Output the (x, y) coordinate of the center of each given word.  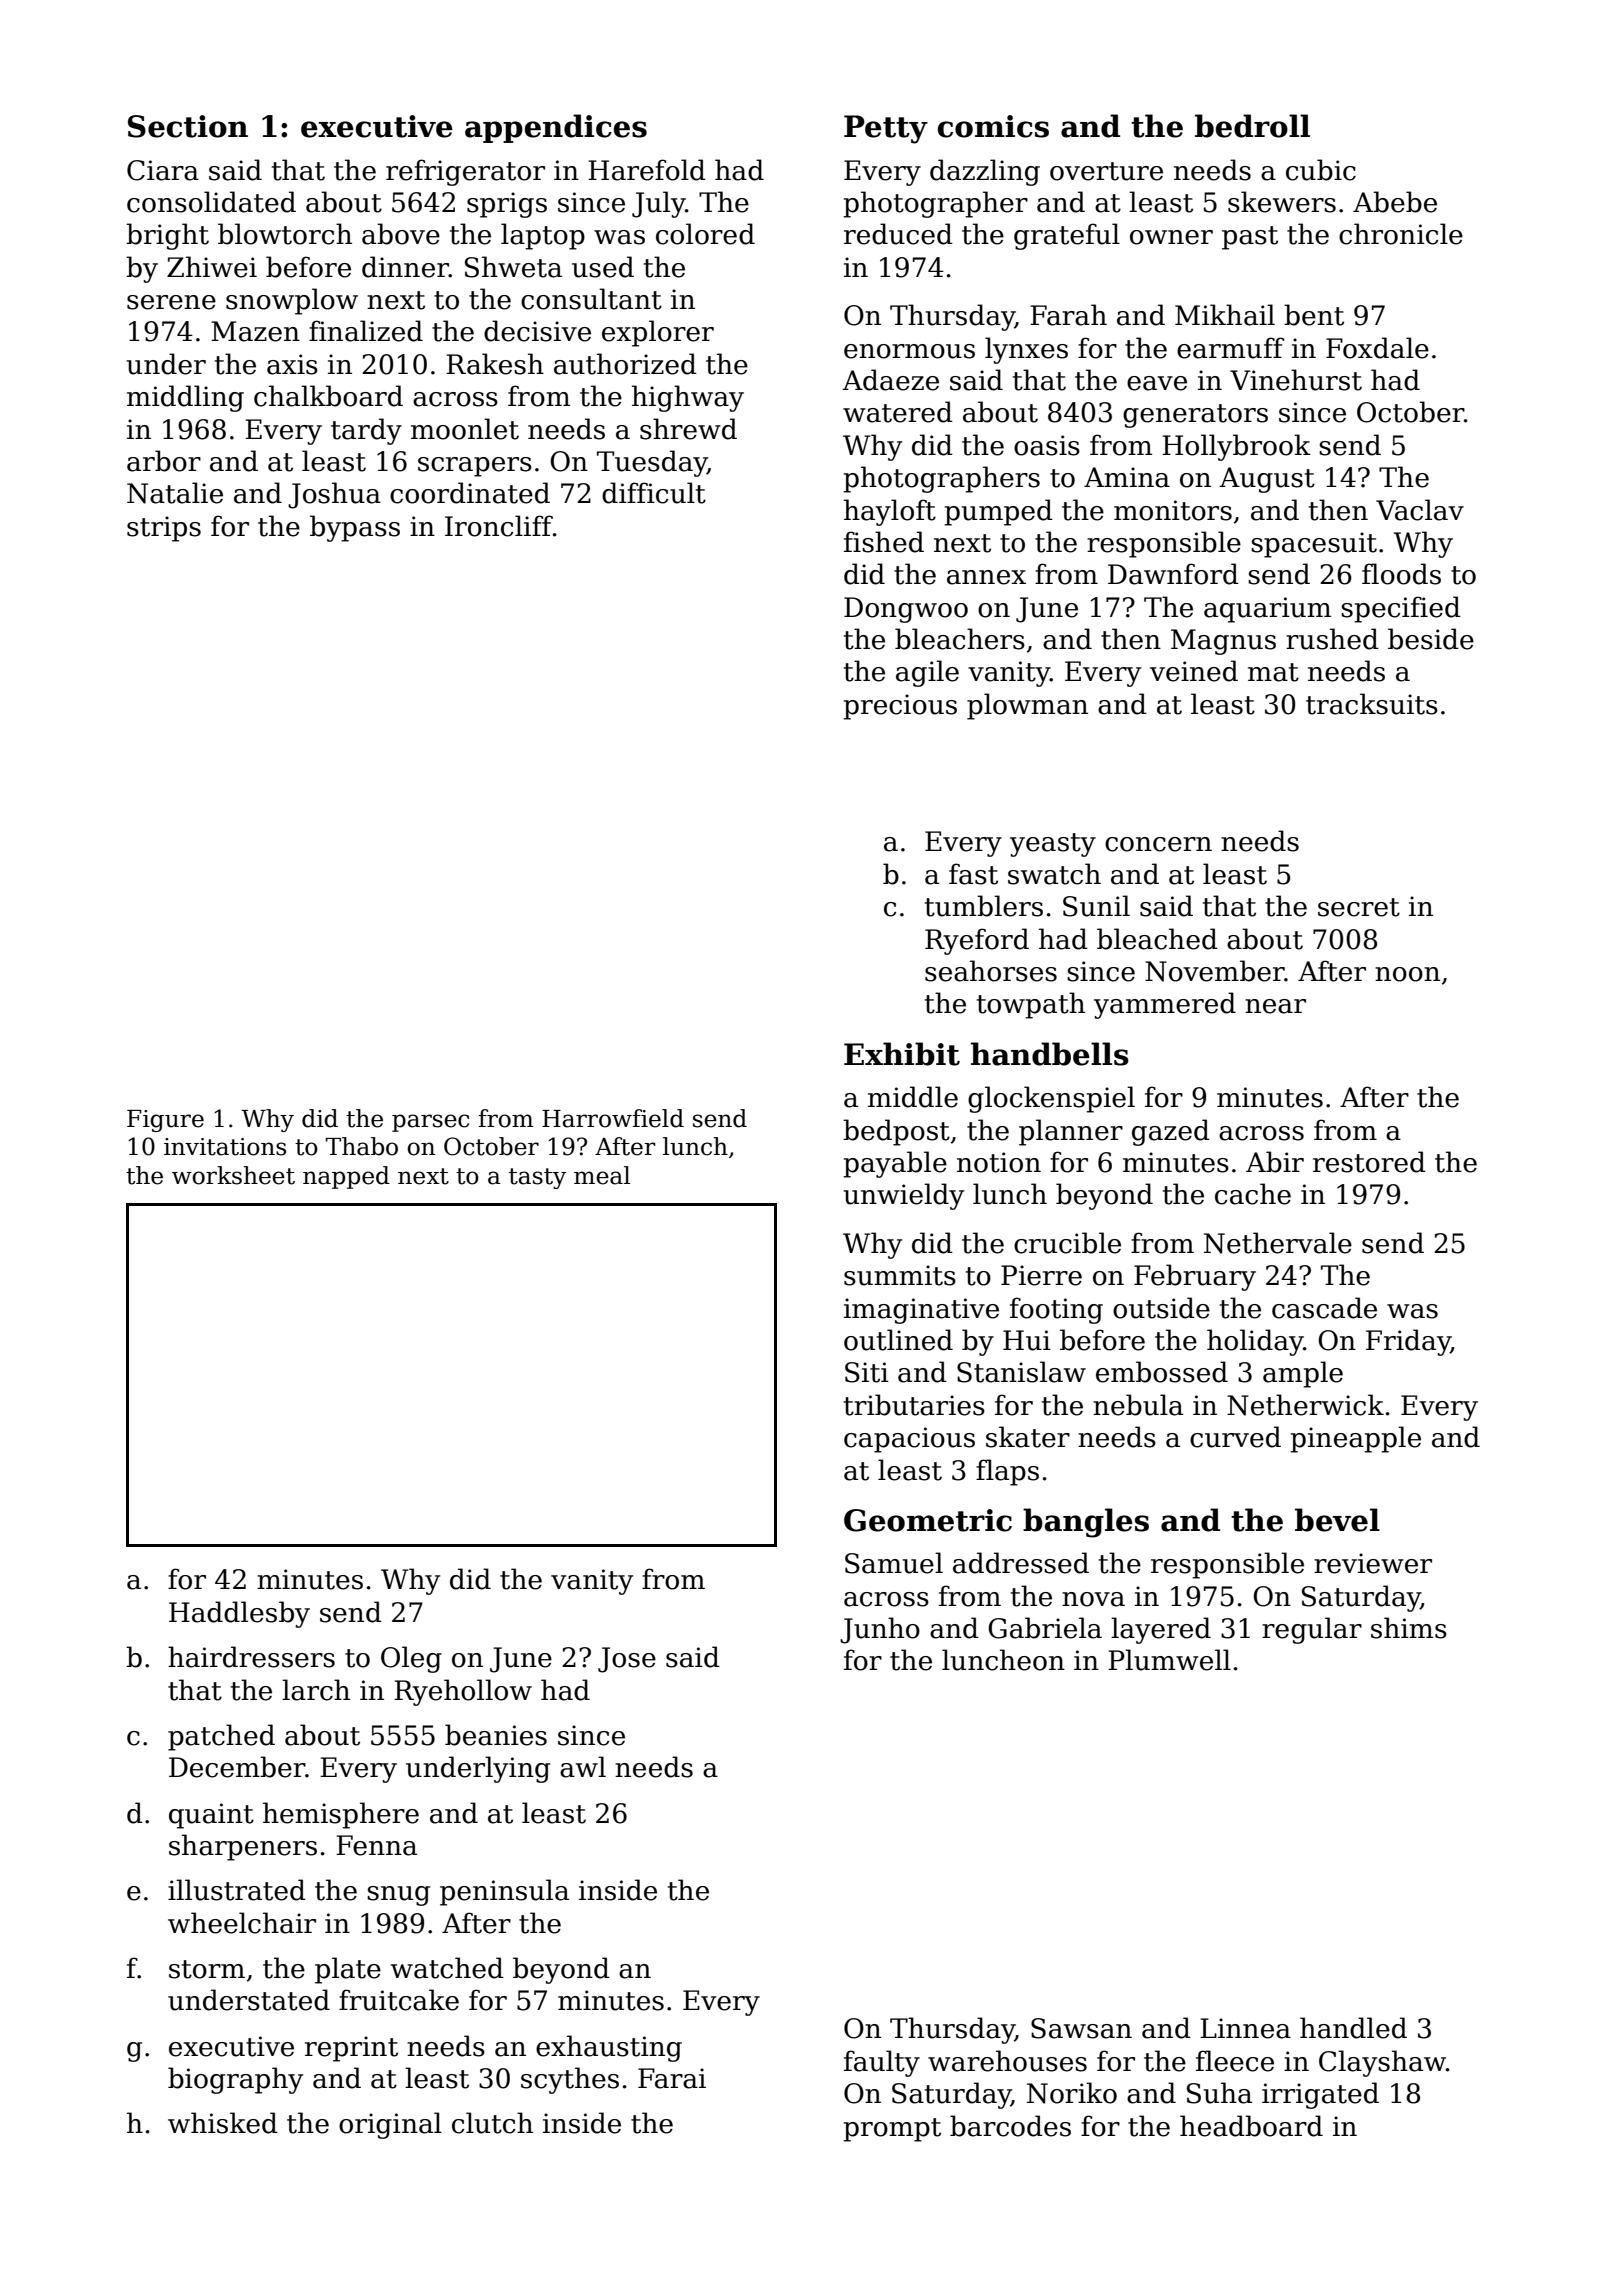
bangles (1086, 1523)
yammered (1165, 1005)
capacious (909, 1440)
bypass (355, 528)
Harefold (647, 170)
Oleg (411, 1659)
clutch (492, 2123)
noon (1407, 974)
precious (900, 707)
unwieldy (904, 1196)
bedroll (1252, 126)
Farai (672, 2078)
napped (346, 1177)
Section (188, 126)
